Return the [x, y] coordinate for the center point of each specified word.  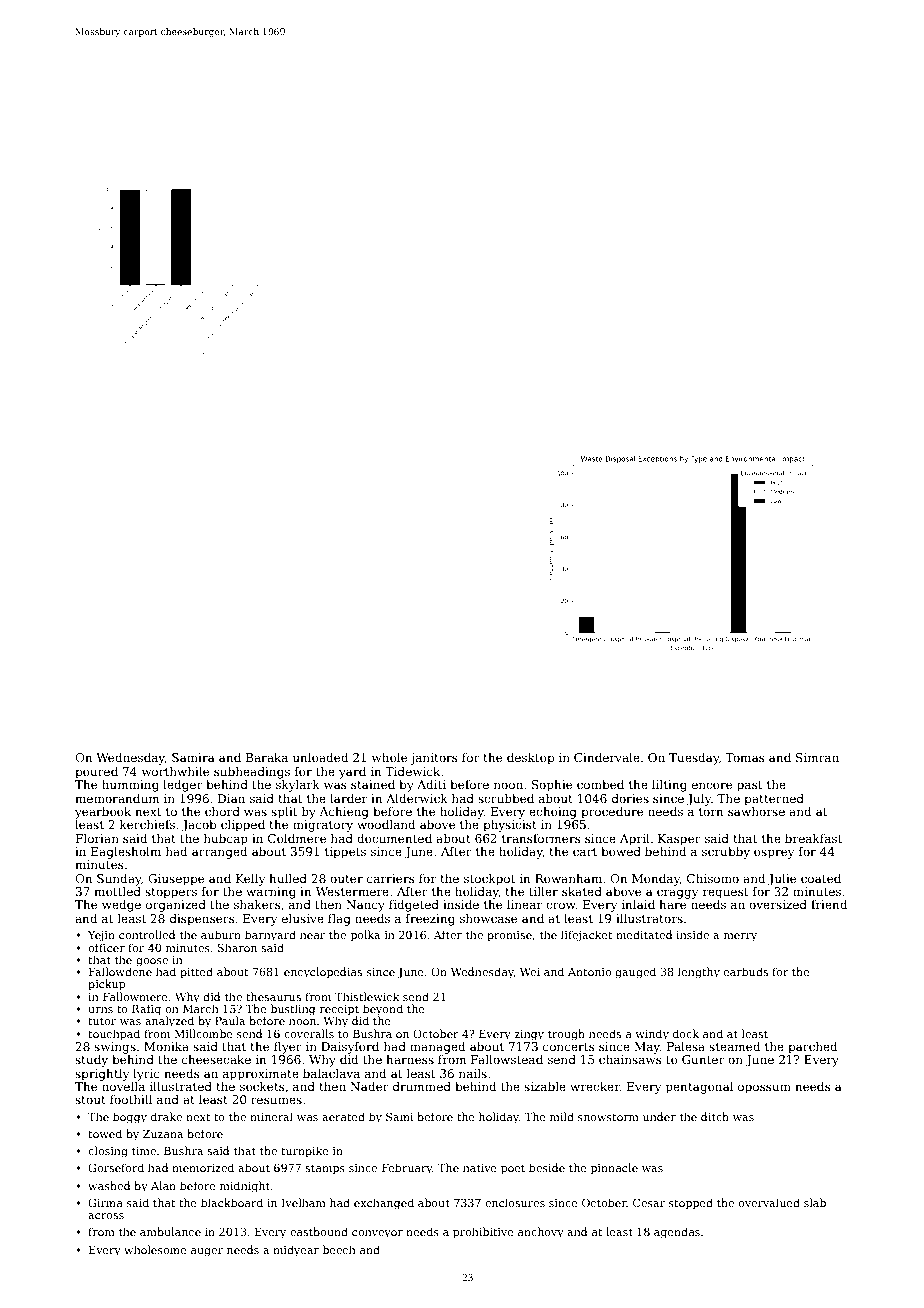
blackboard [232, 1202]
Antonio [589, 972]
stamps [325, 1169]
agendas [677, 1233]
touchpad [114, 1035]
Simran [817, 757]
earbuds [746, 971]
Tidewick [412, 771]
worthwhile [175, 771]
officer [106, 947]
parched [812, 1048]
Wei [530, 972]
